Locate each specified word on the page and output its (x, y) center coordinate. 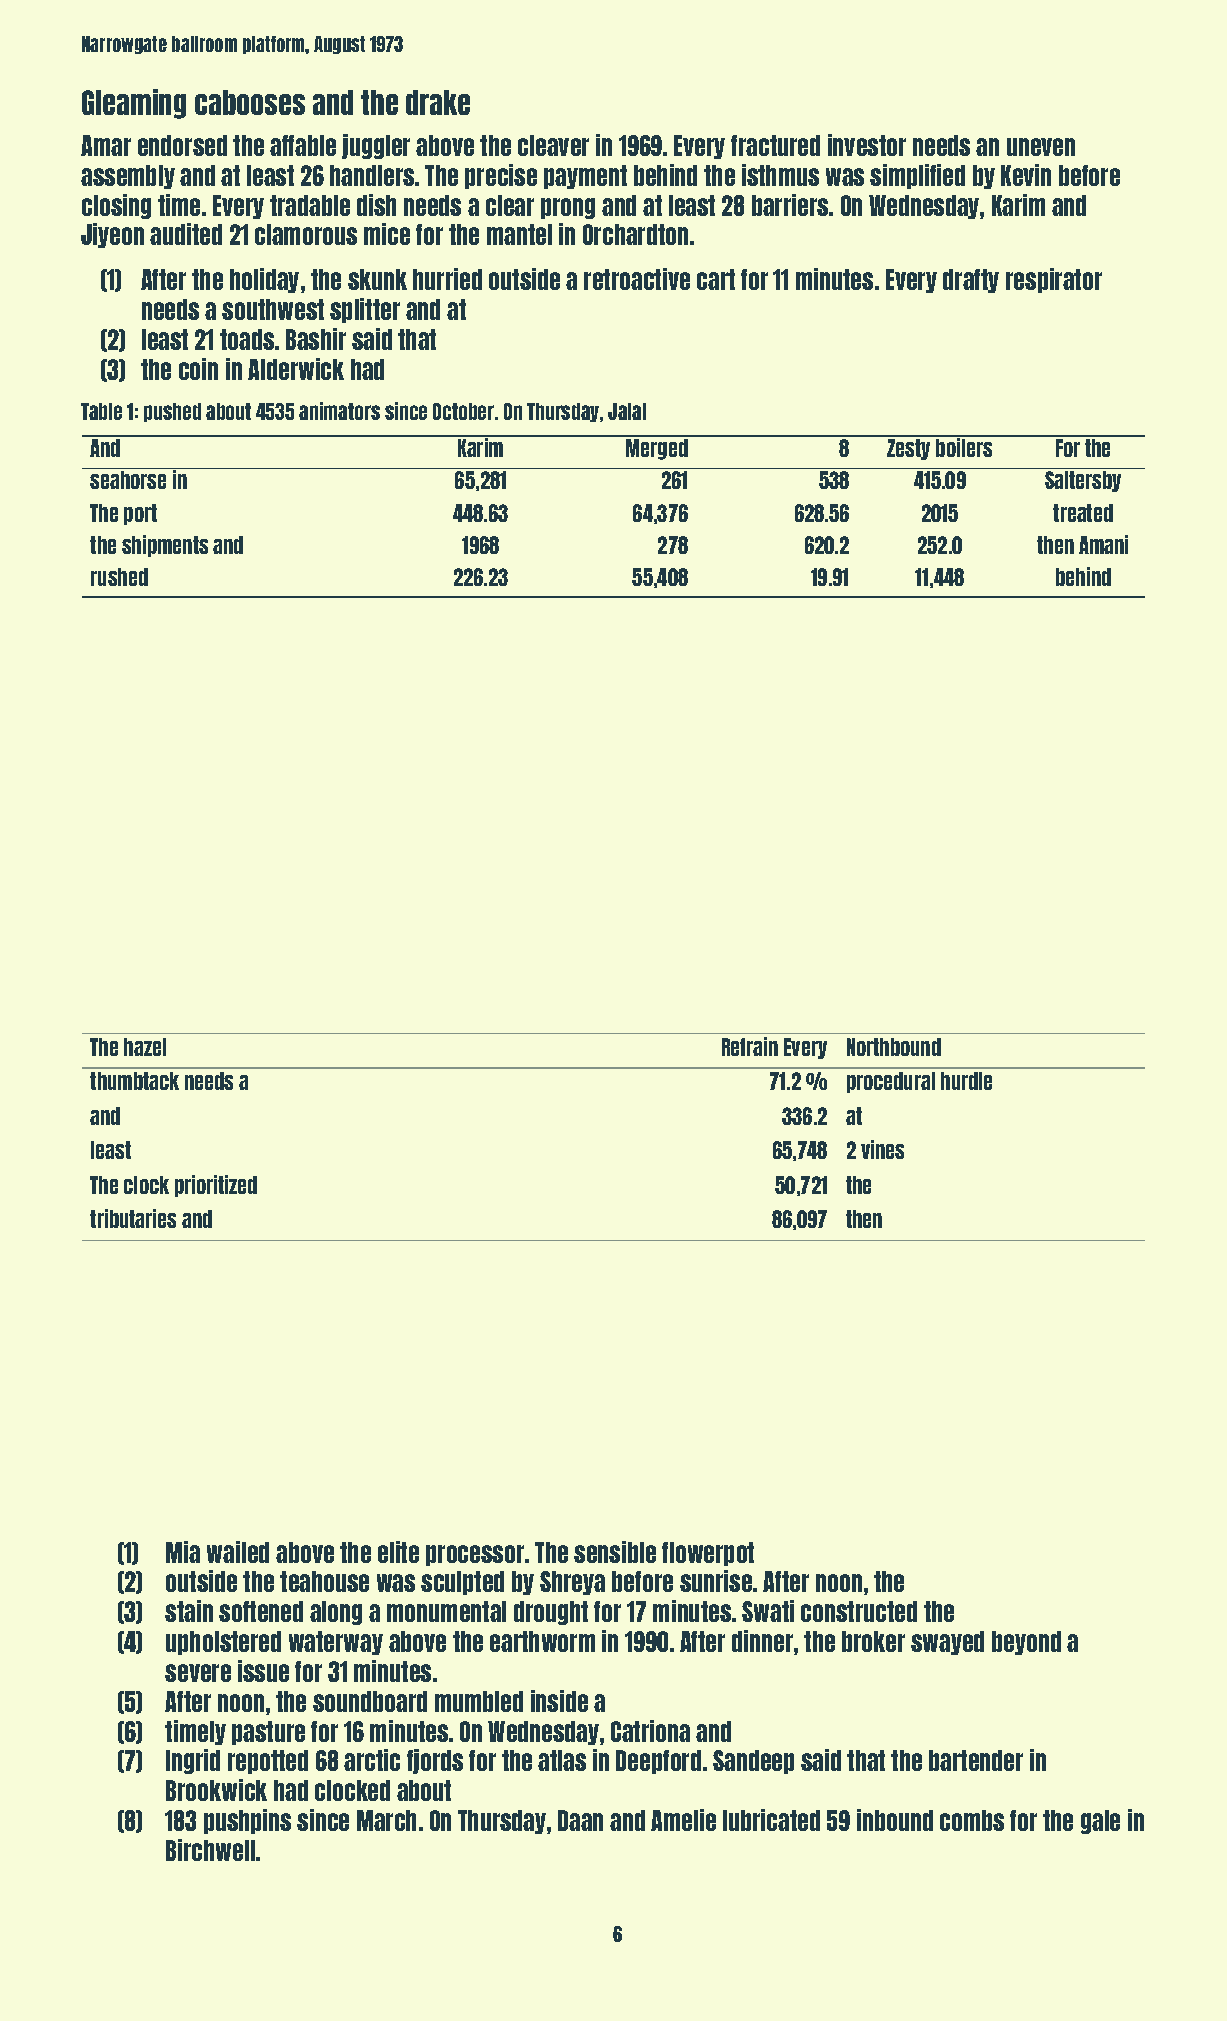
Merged (657, 449)
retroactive (637, 279)
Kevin (1026, 175)
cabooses (250, 102)
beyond (1026, 1643)
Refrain (750, 1046)
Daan (580, 1820)
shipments (165, 546)
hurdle (966, 1081)
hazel (145, 1047)
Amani (1103, 544)
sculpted (462, 1583)
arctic (372, 1760)
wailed (238, 1552)
